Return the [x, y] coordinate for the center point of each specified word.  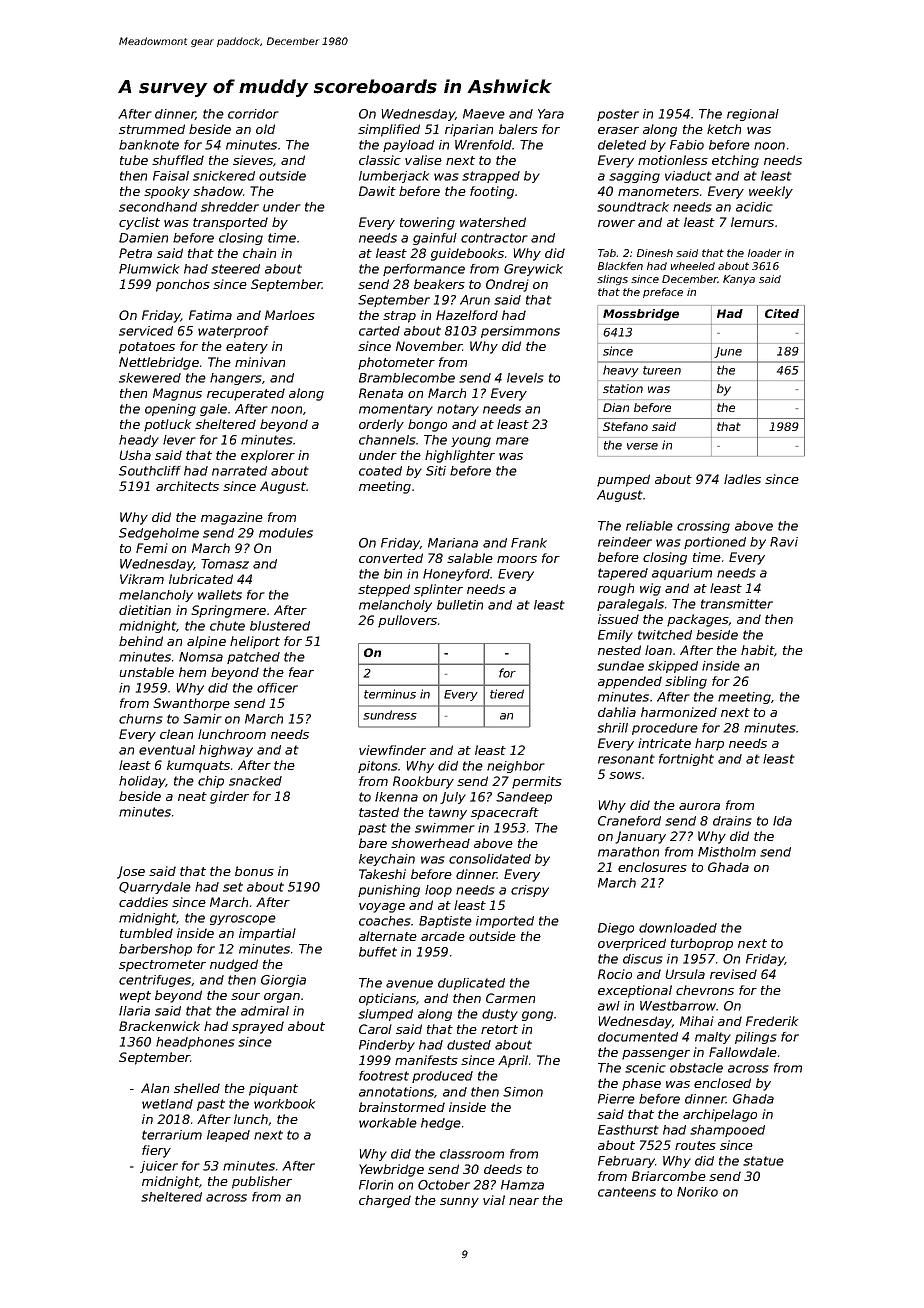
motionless [673, 160]
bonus [254, 871]
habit [757, 650]
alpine [206, 642]
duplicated [471, 984]
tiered [507, 694]
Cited [782, 313]
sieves [253, 160]
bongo [427, 425]
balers [518, 129]
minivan [260, 362]
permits [537, 782]
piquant [273, 1089]
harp [709, 744]
